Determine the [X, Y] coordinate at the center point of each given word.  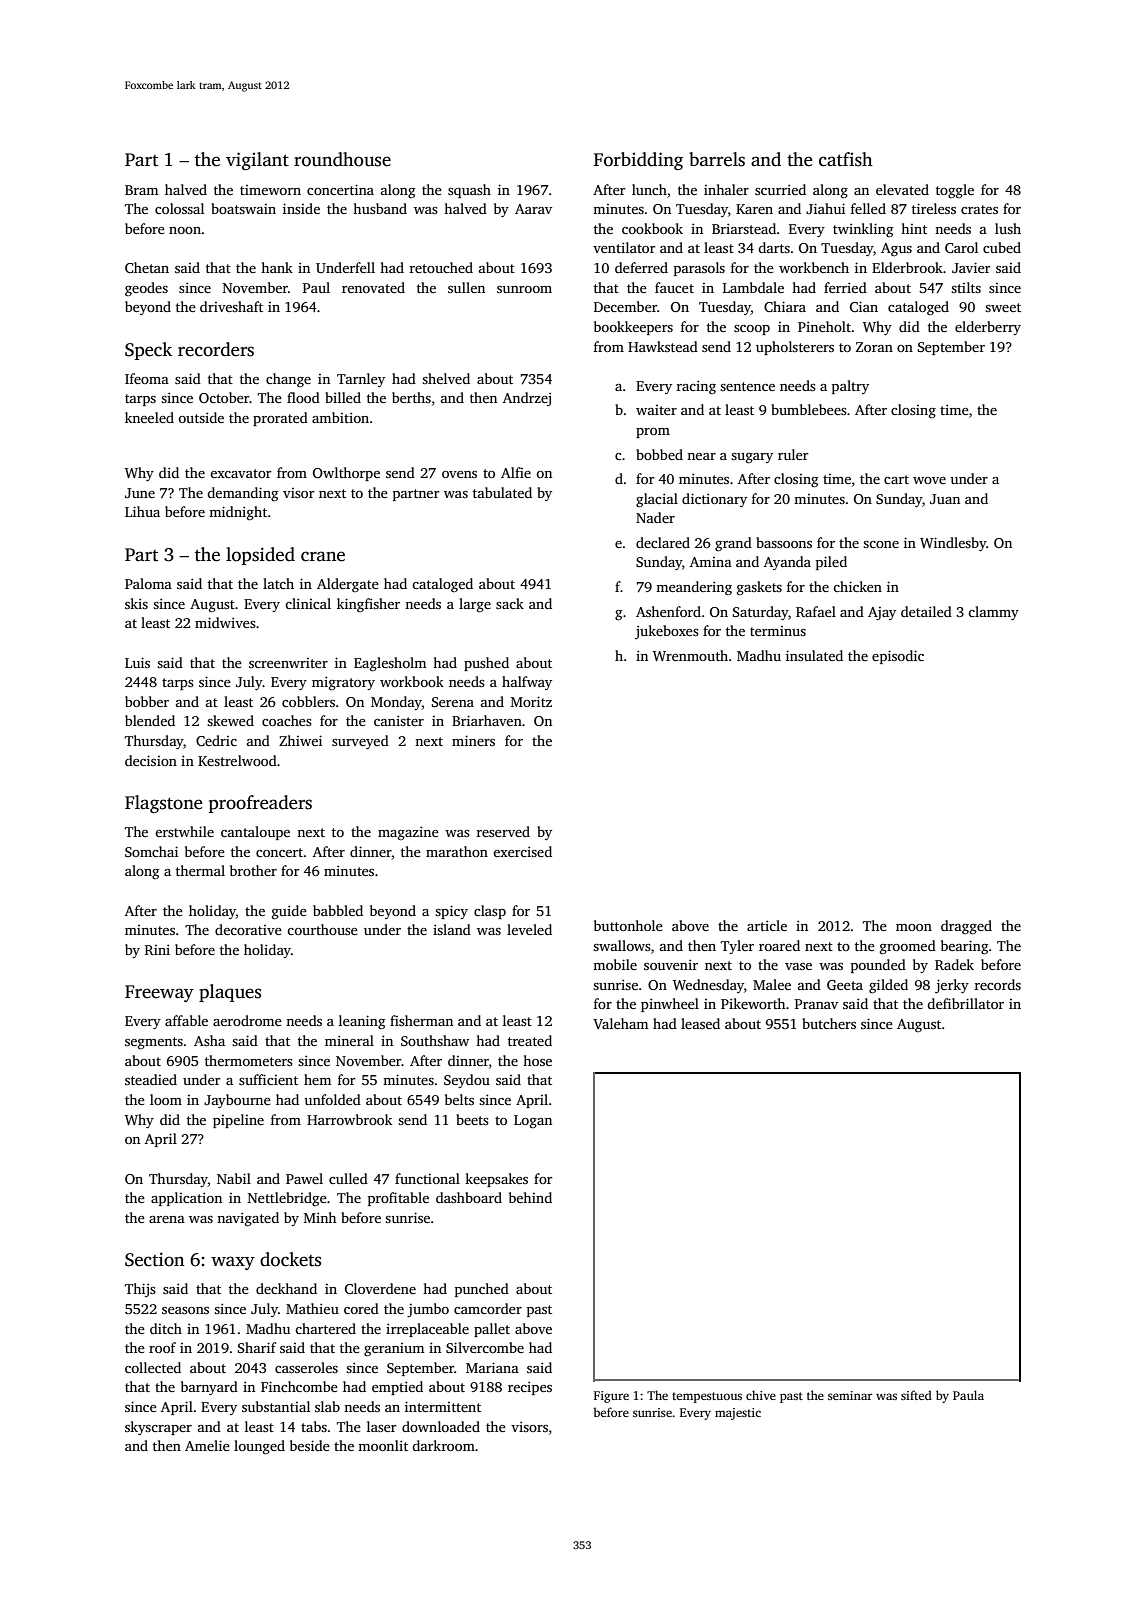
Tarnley [361, 380]
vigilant [257, 161]
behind [530, 1197]
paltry [850, 387]
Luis [137, 662]
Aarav [533, 209]
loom [166, 1099]
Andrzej [527, 399]
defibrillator [966, 1003]
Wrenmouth [690, 655]
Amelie [207, 1445]
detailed [926, 611]
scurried [780, 189]
